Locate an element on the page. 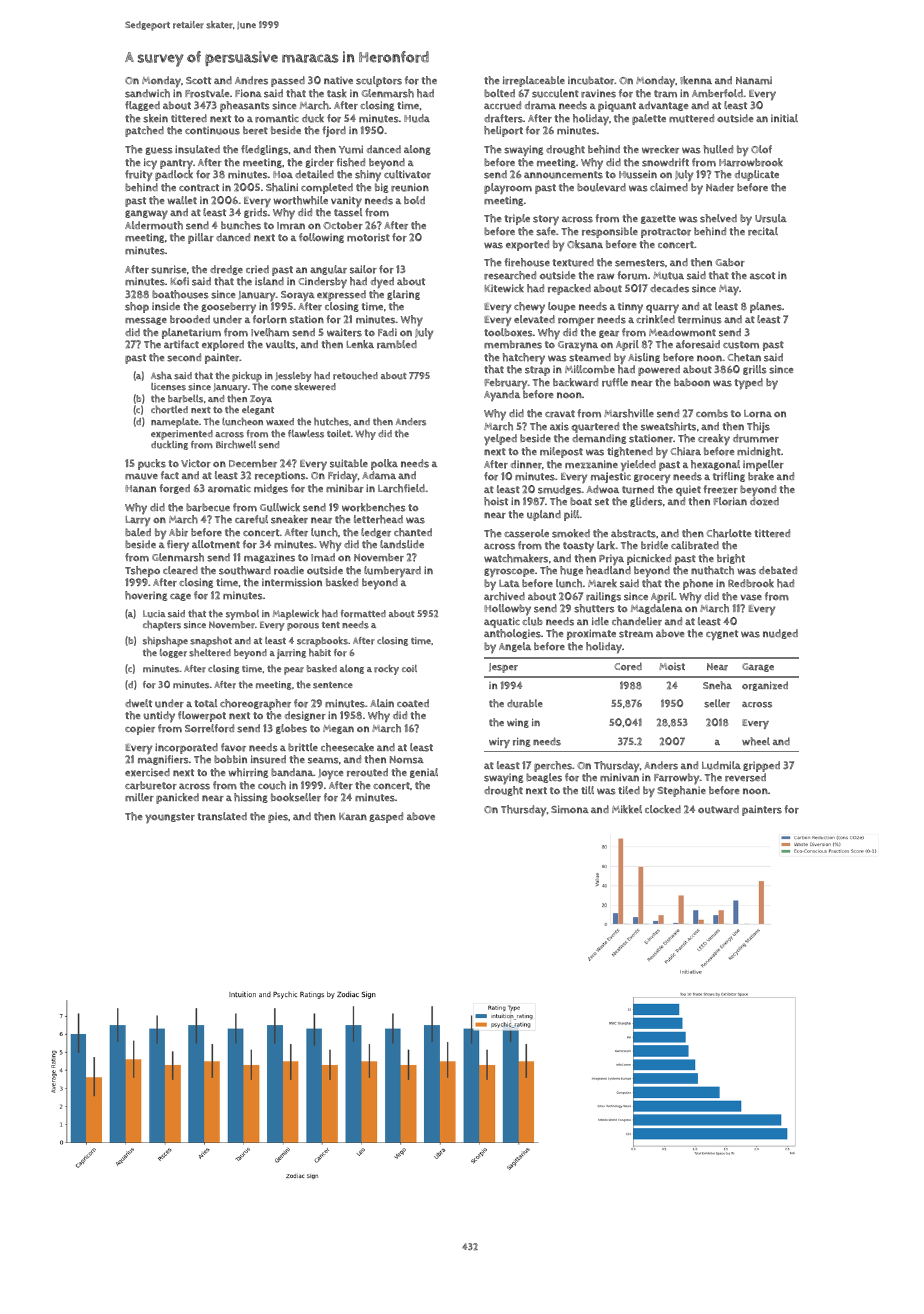 This document has width=924, height=1314. hexagonal is located at coordinates (715, 465).
